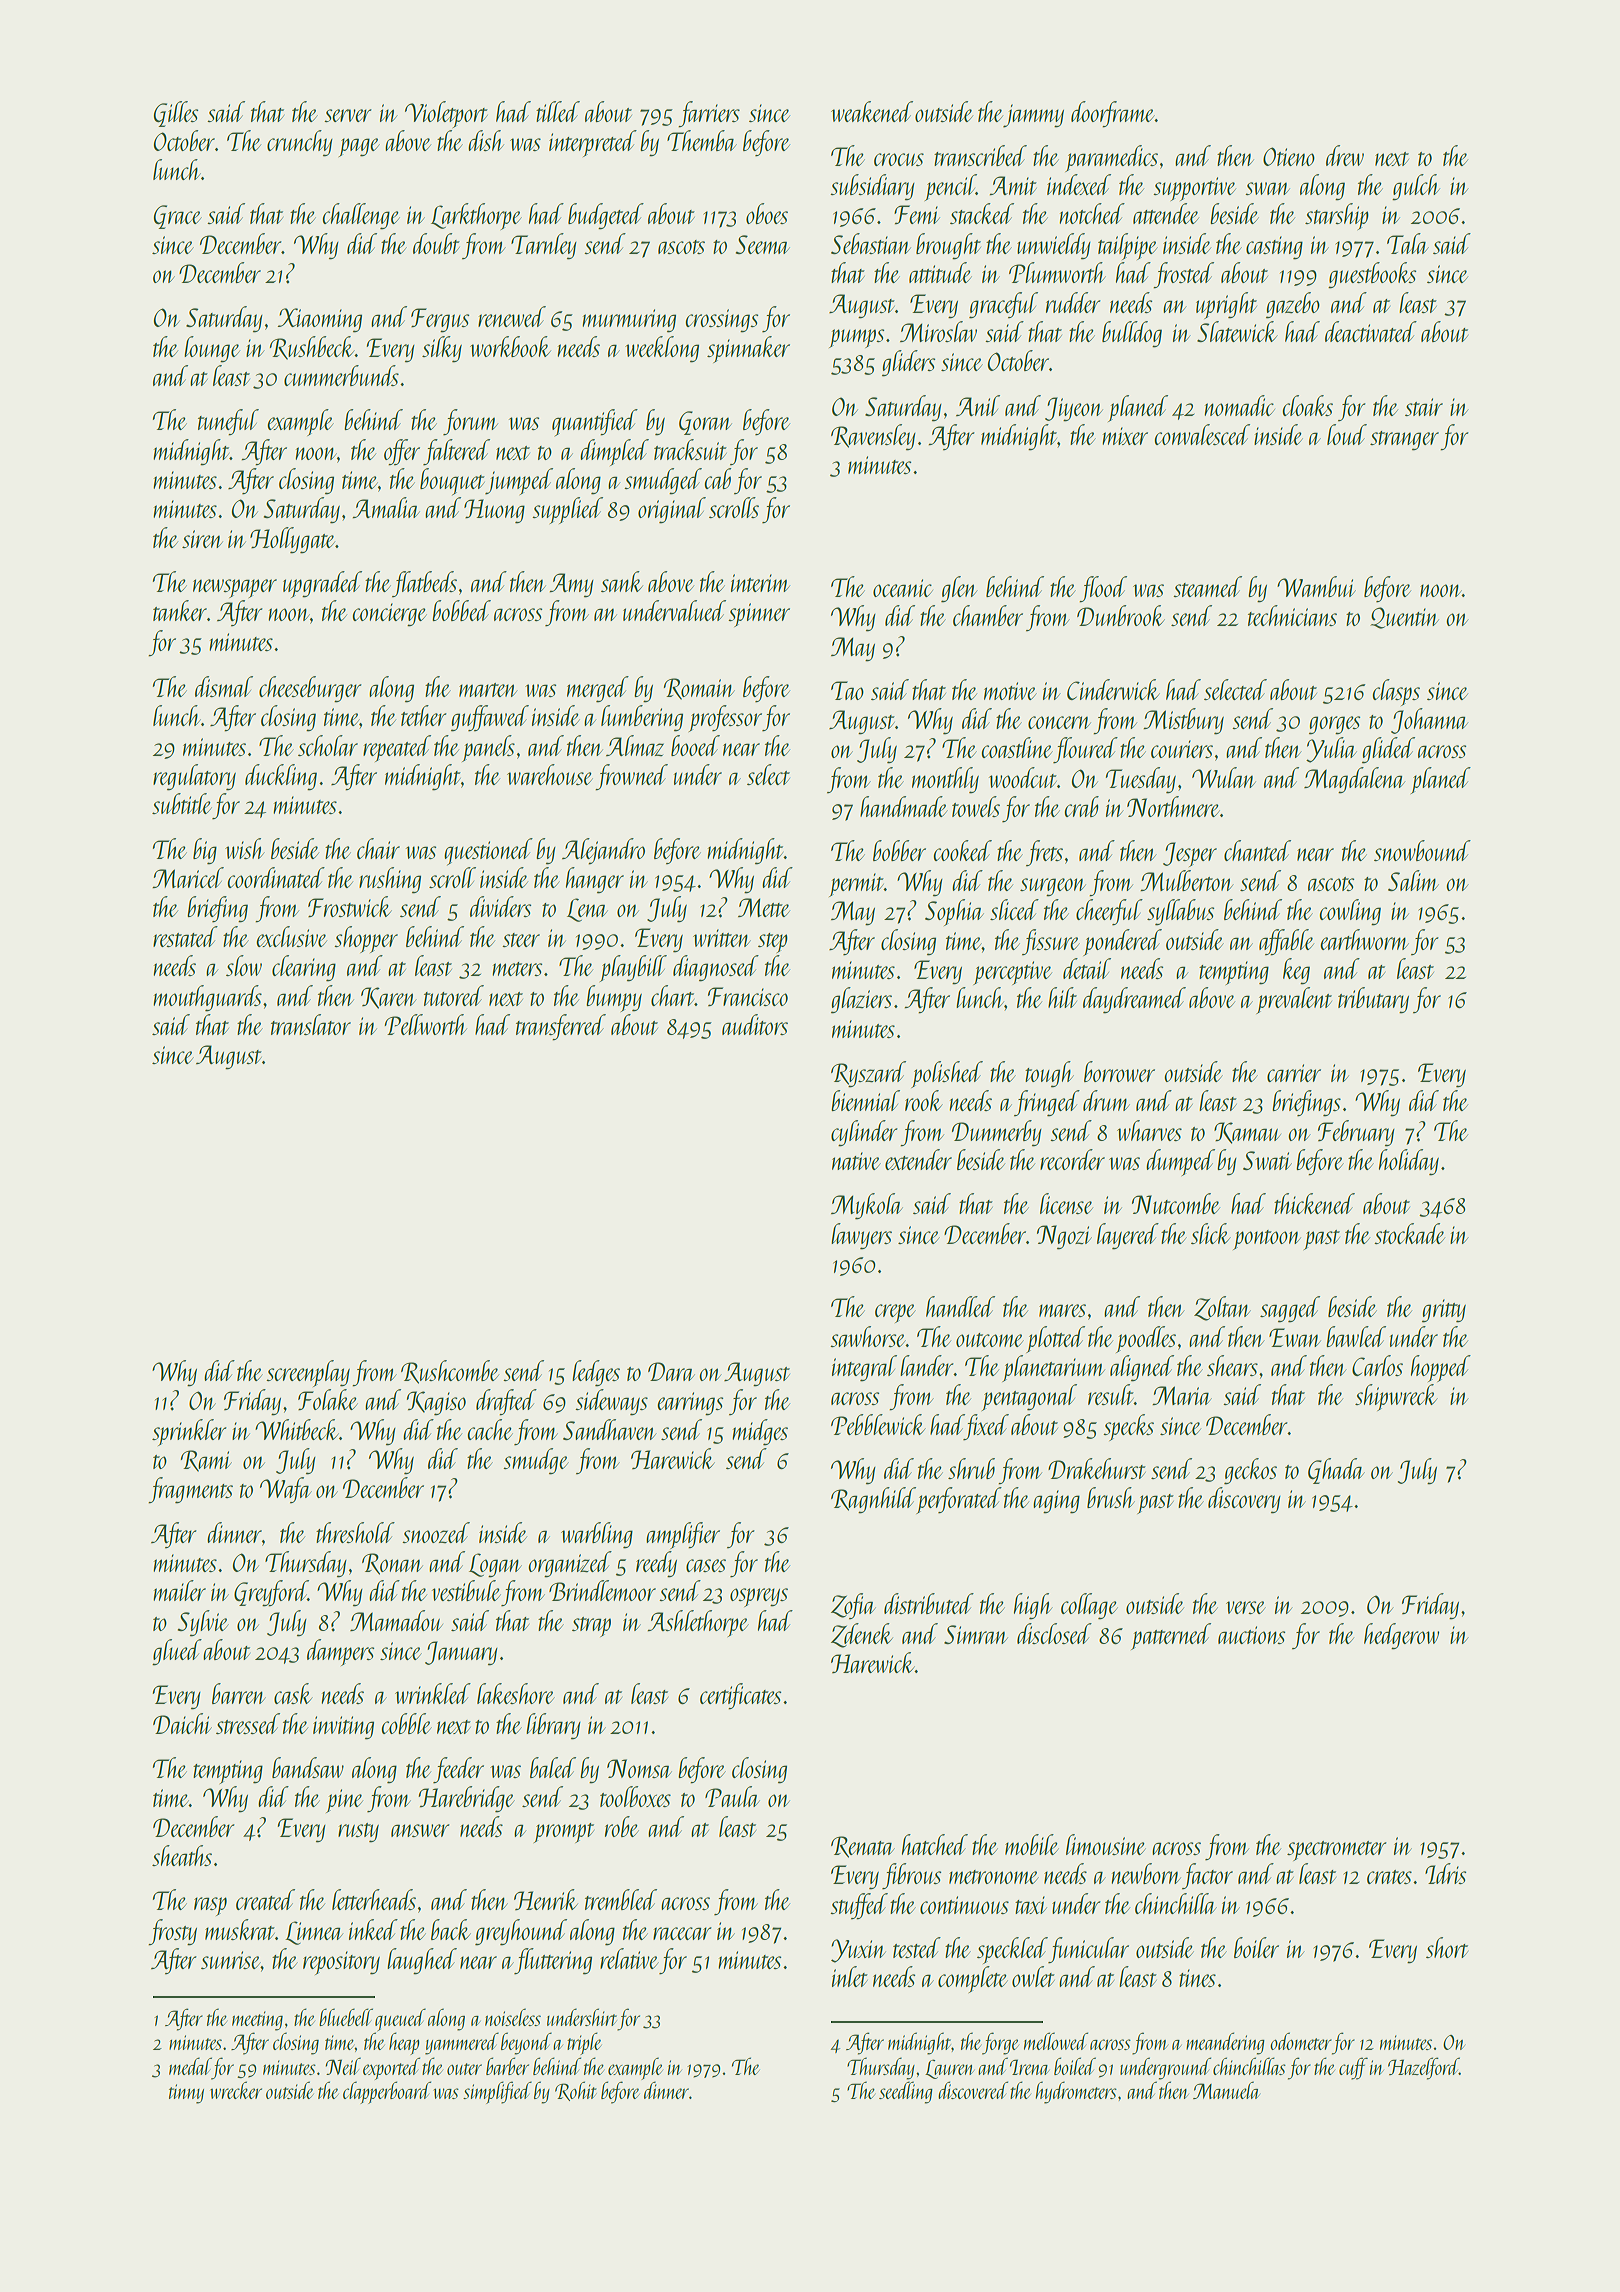 The height and width of the screenshot is (2292, 1620). I want to click on created, so click(265, 1899).
